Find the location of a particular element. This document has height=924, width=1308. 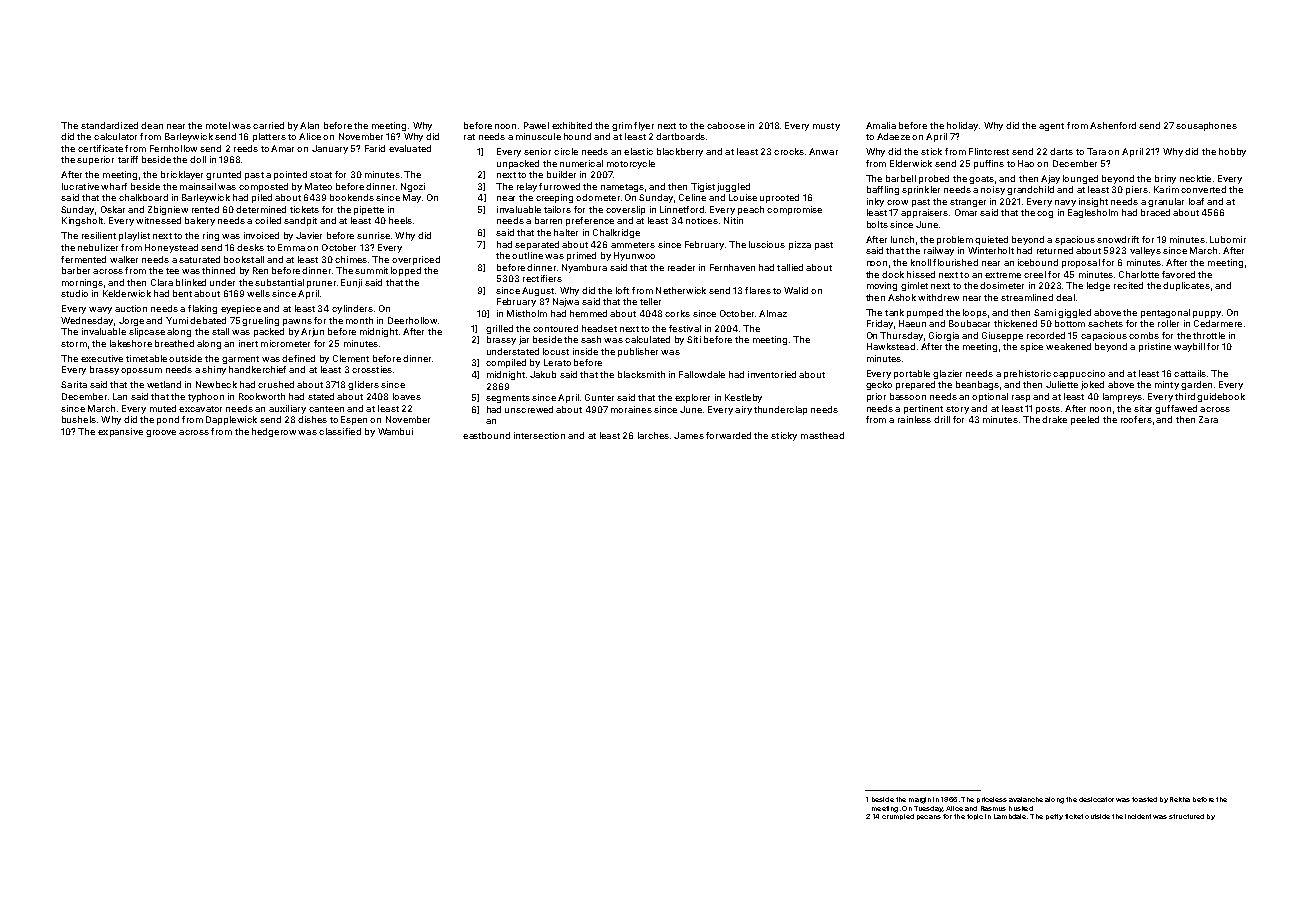

agent is located at coordinates (1051, 127).
